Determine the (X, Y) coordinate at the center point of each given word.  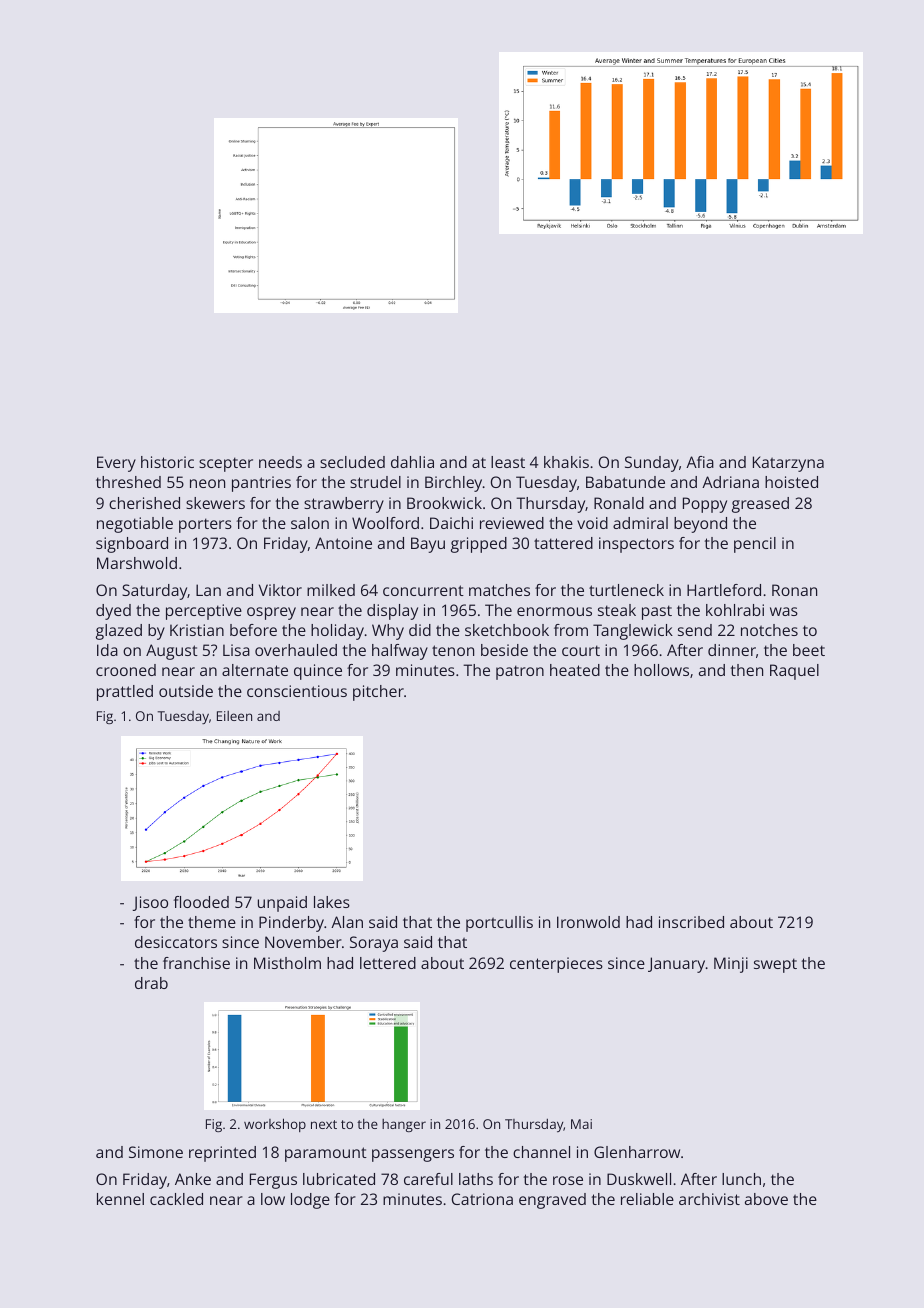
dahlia (412, 462)
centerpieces (556, 965)
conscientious (297, 691)
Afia (700, 462)
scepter (226, 464)
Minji (731, 965)
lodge (310, 1201)
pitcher (378, 693)
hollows (661, 670)
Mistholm (287, 963)
